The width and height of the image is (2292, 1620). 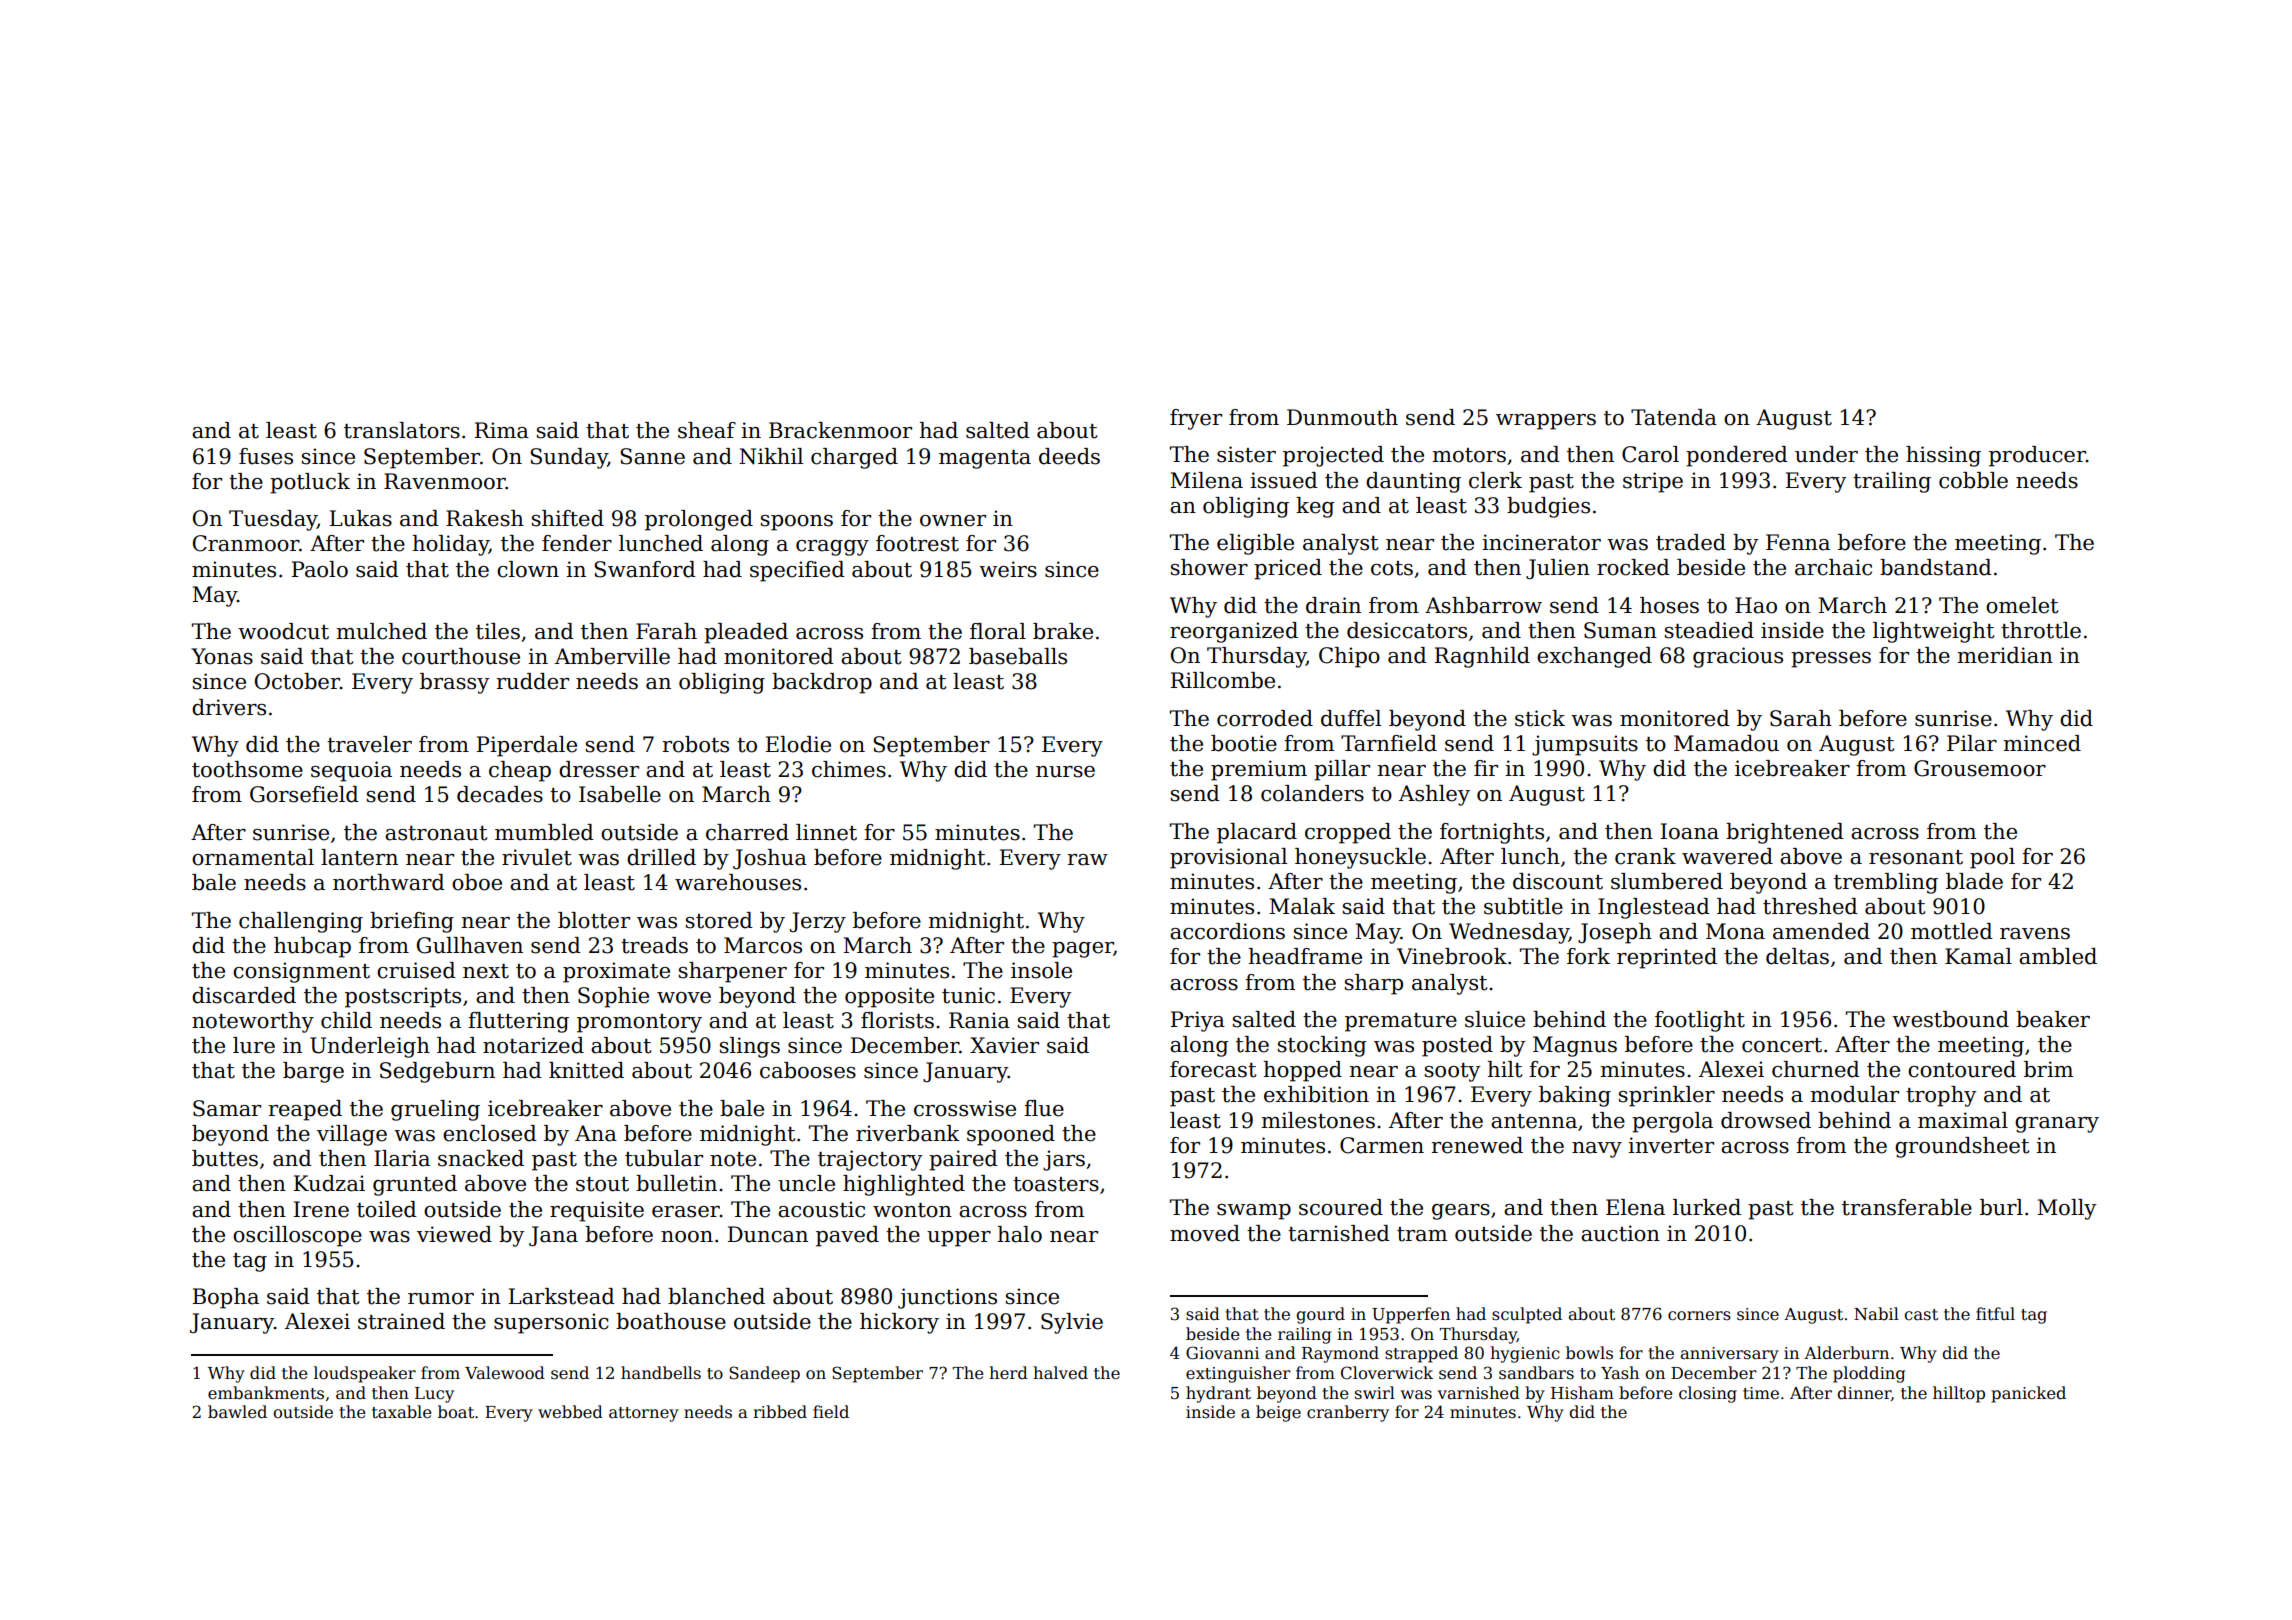 What do you see at coordinates (644, 1414) in the image?
I see `attorney` at bounding box center [644, 1414].
